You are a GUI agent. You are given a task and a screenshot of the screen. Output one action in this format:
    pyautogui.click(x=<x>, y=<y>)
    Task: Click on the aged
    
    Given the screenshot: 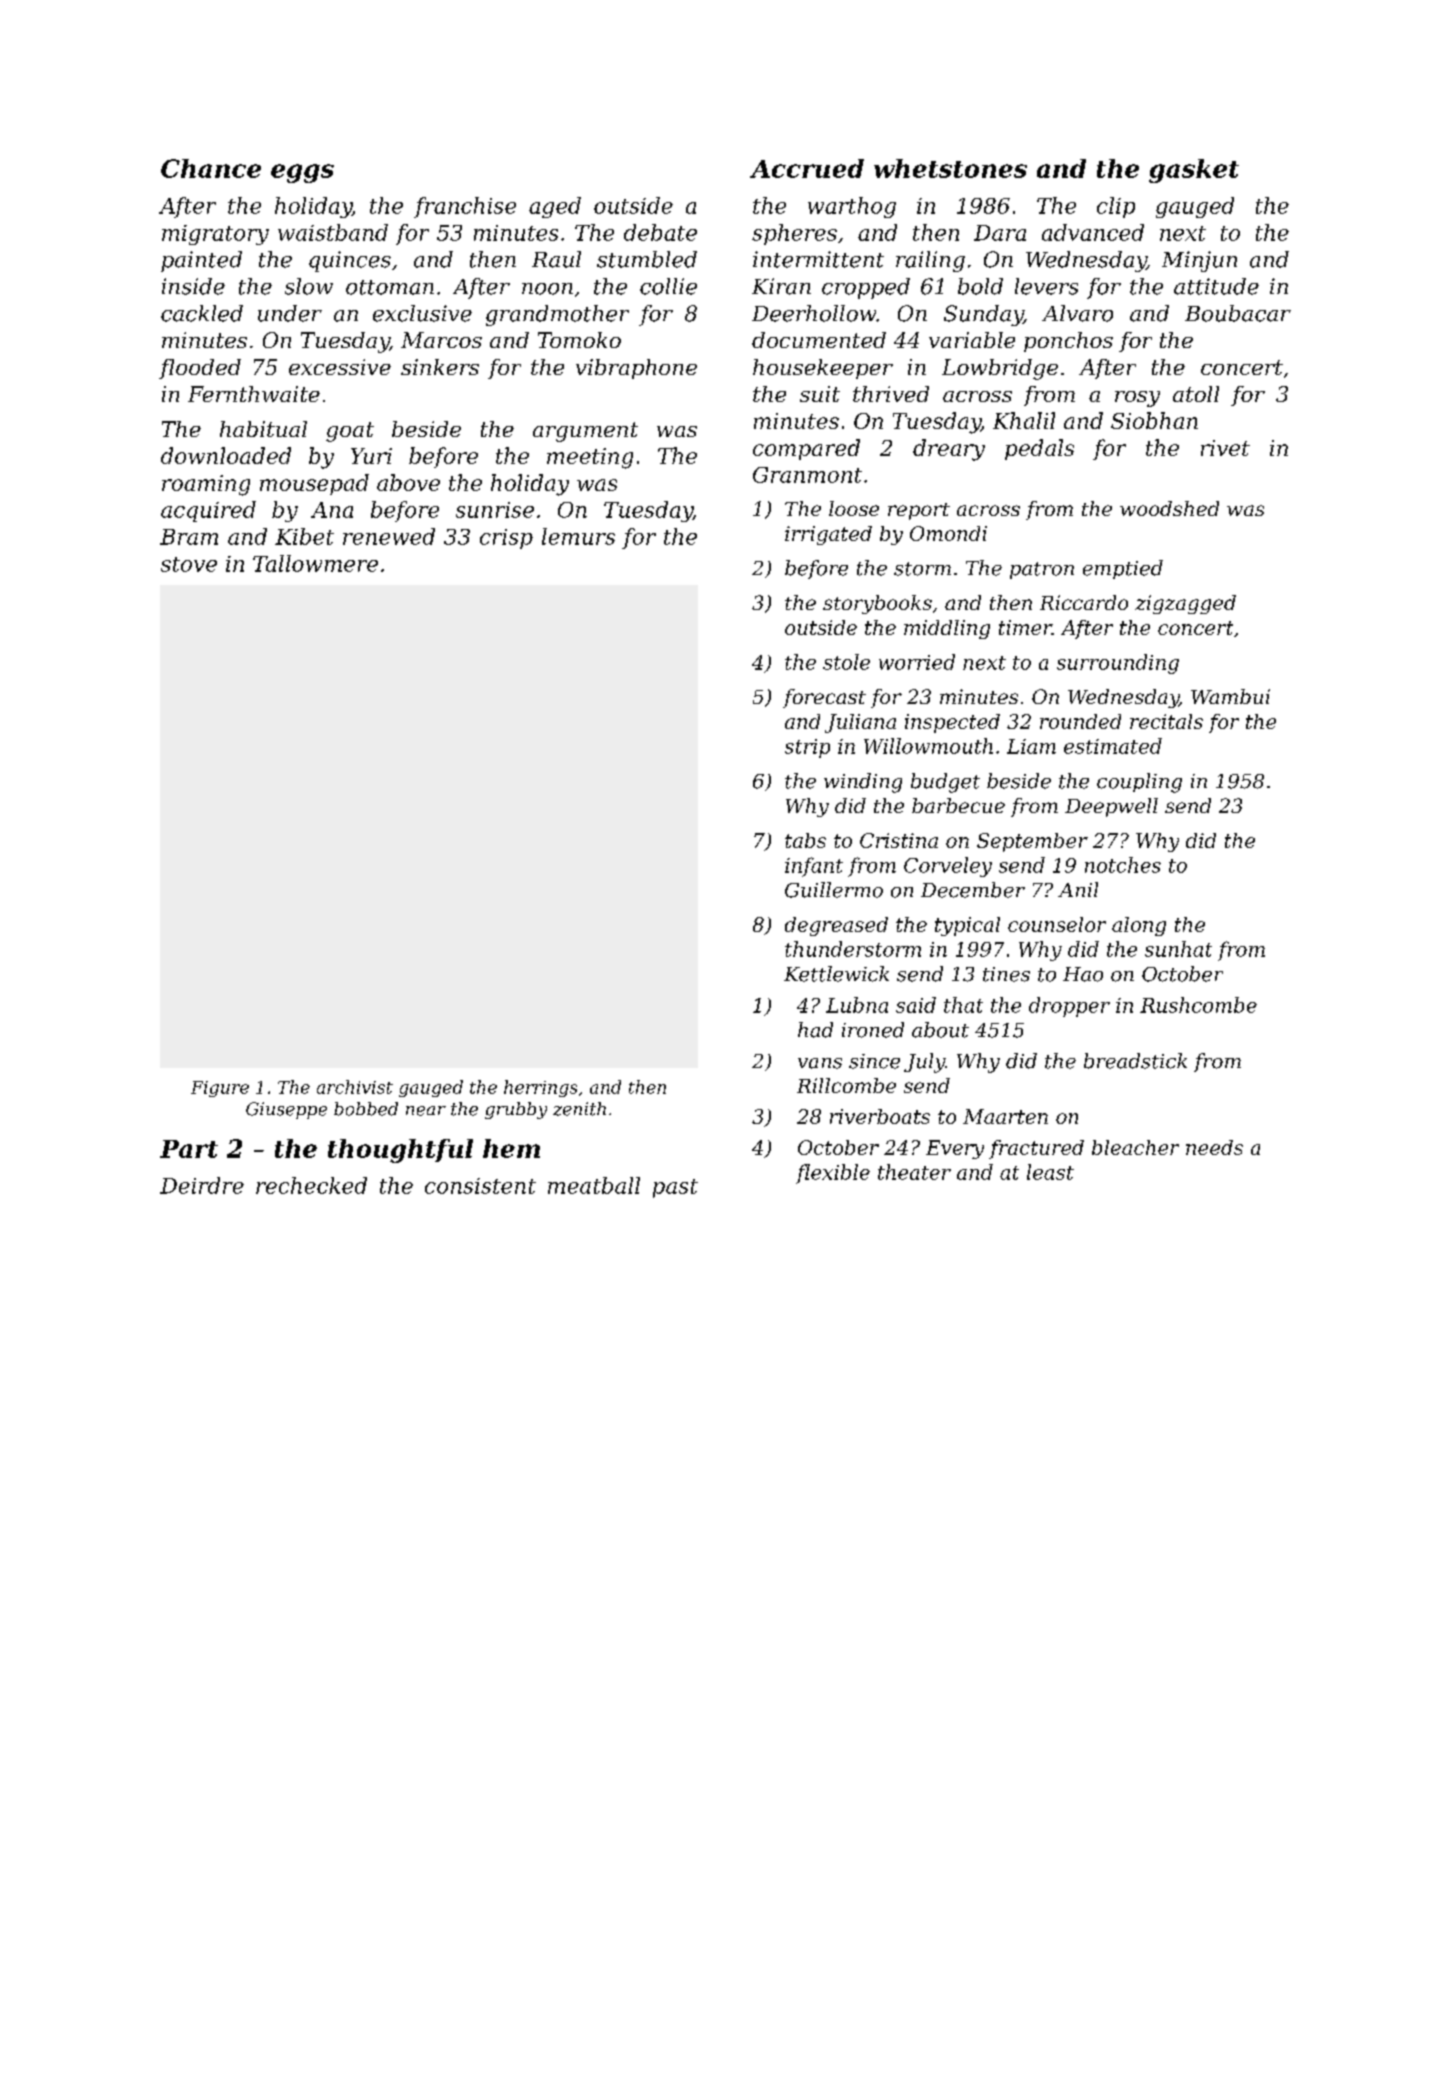 What is the action you would take?
    pyautogui.click(x=555, y=207)
